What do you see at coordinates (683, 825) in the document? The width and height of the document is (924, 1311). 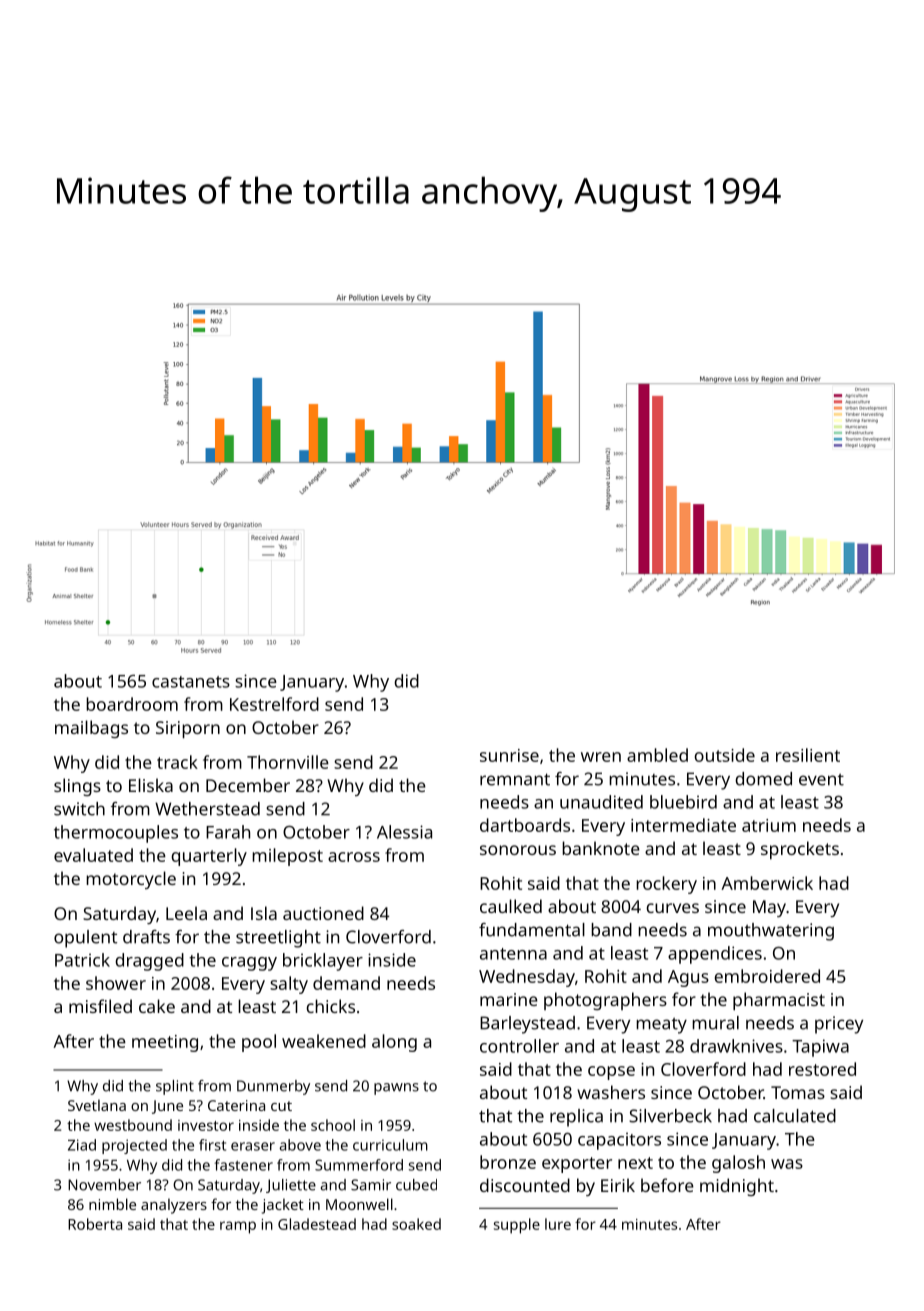 I see `intermediate` at bounding box center [683, 825].
